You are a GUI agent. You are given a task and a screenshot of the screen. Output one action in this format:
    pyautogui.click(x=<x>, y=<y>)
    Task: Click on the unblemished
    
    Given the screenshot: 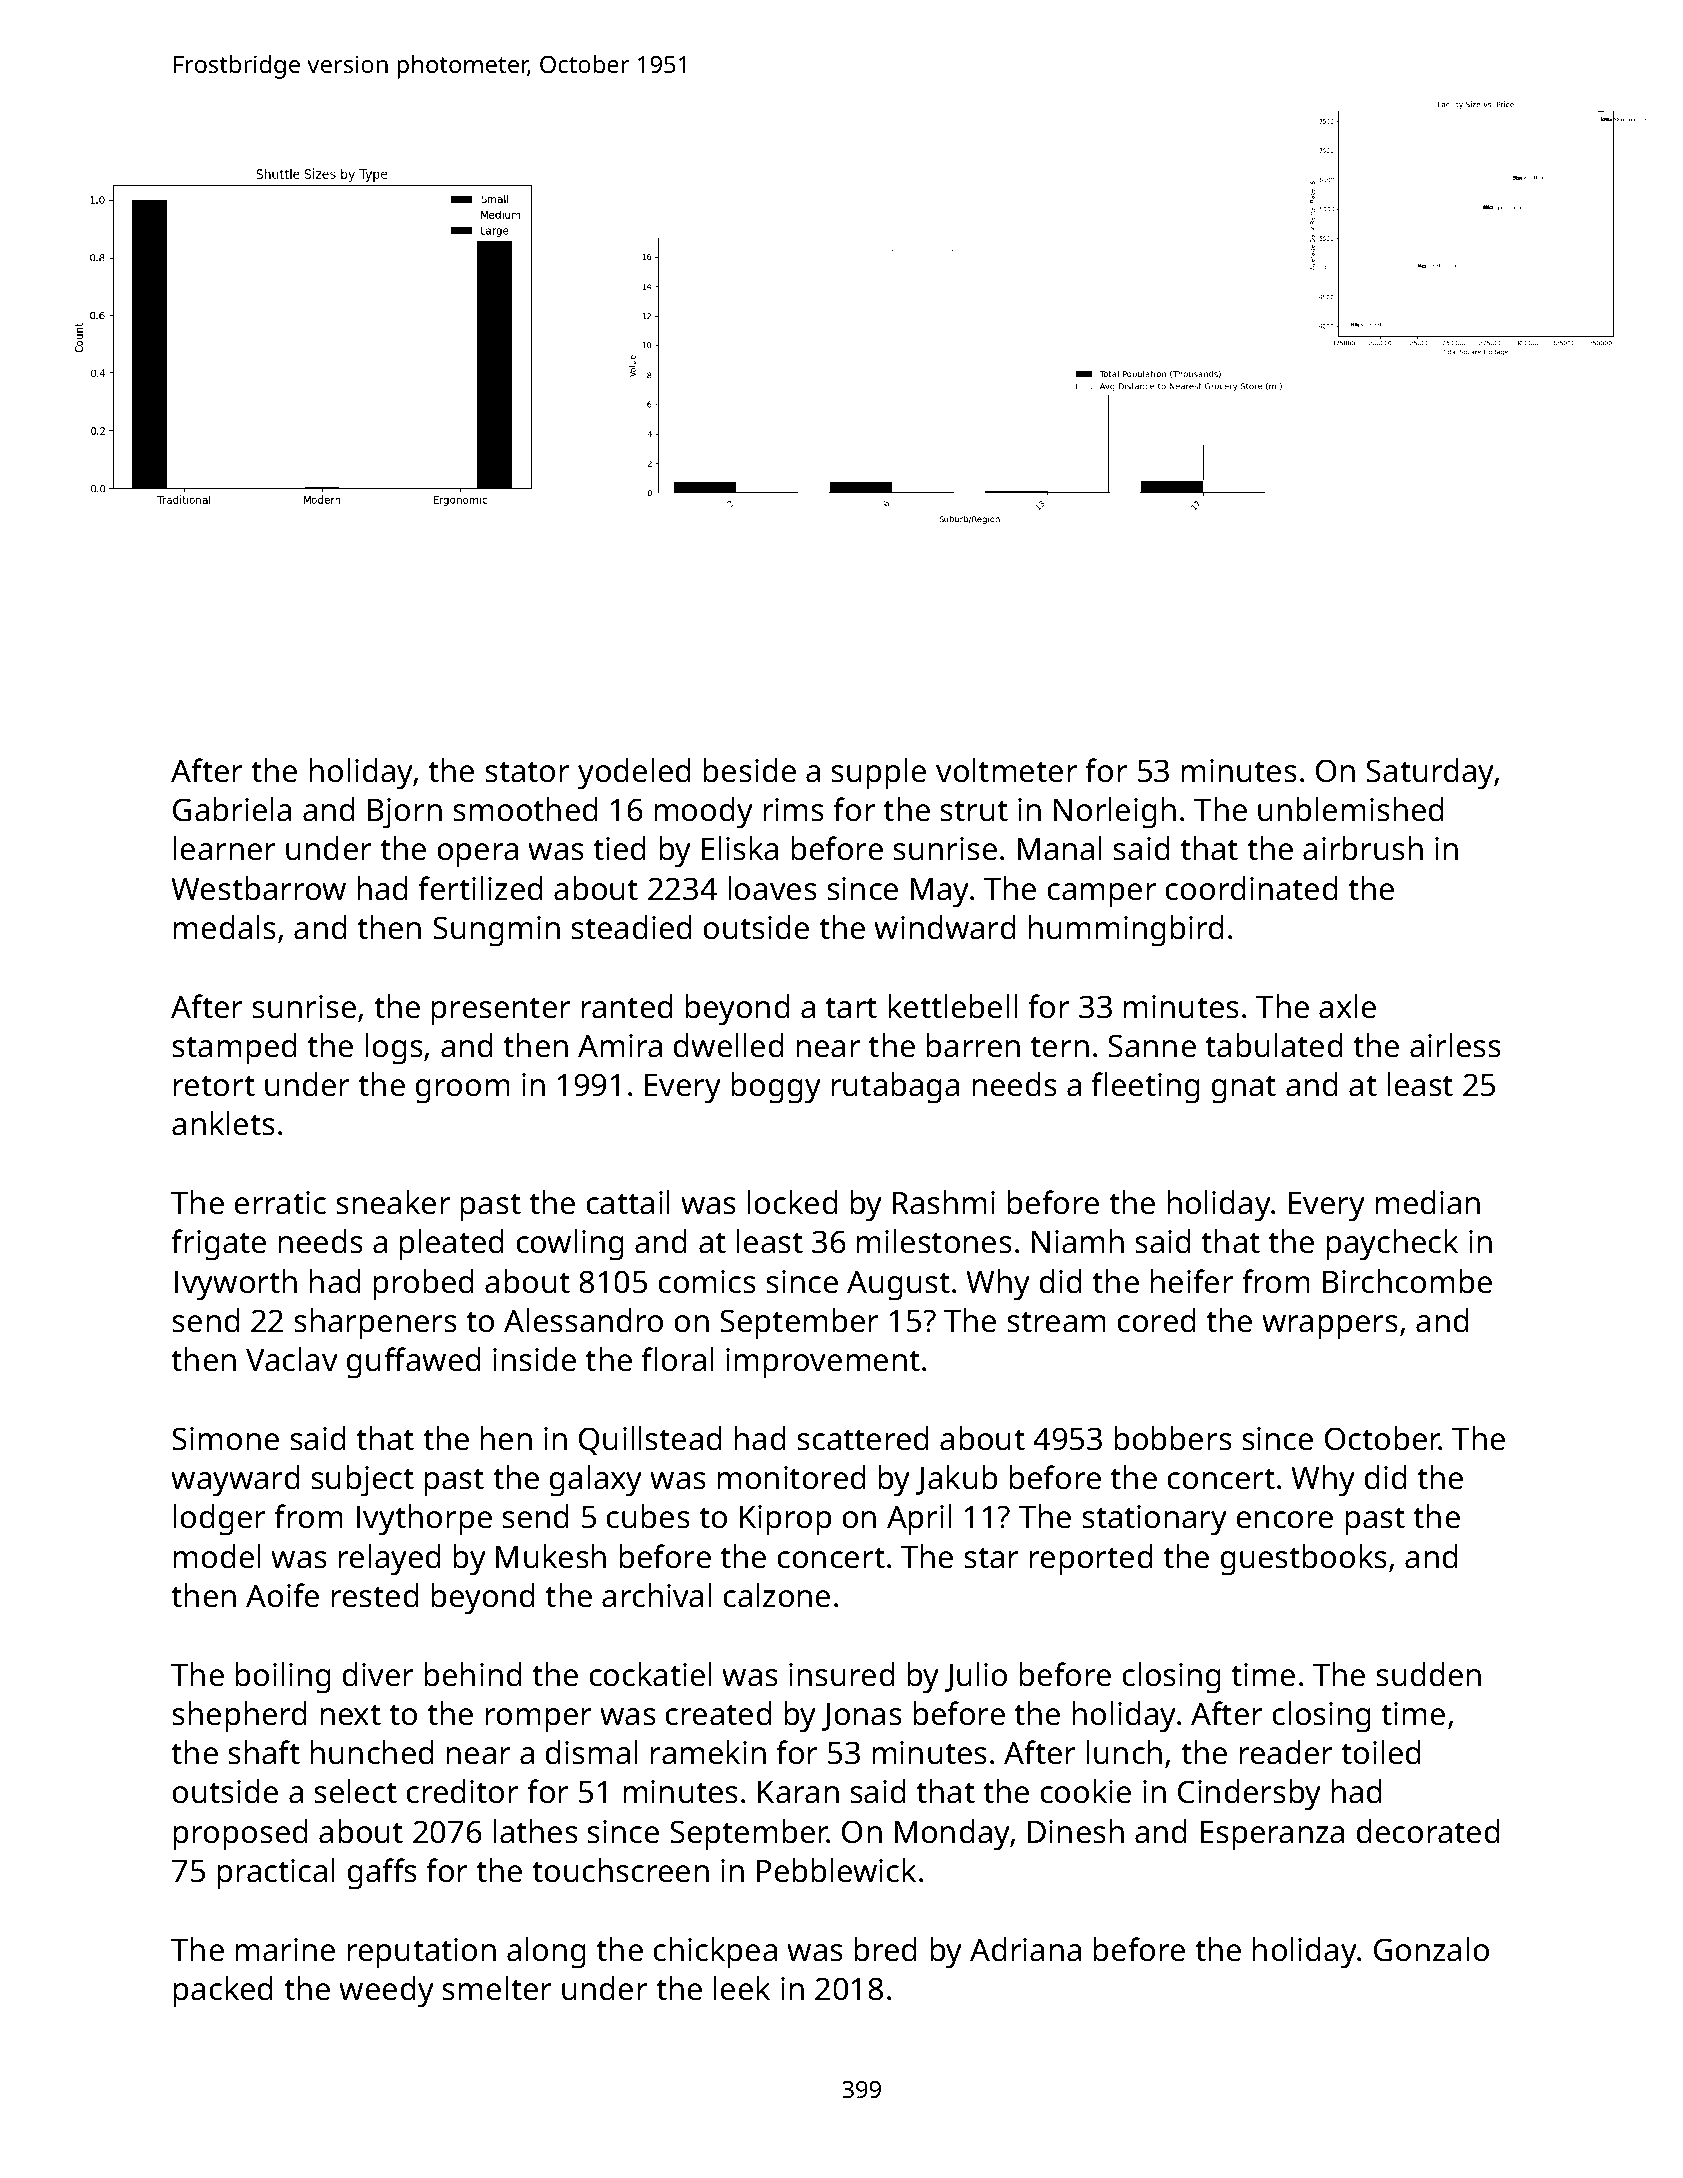 What is the action you would take?
    pyautogui.click(x=1351, y=809)
